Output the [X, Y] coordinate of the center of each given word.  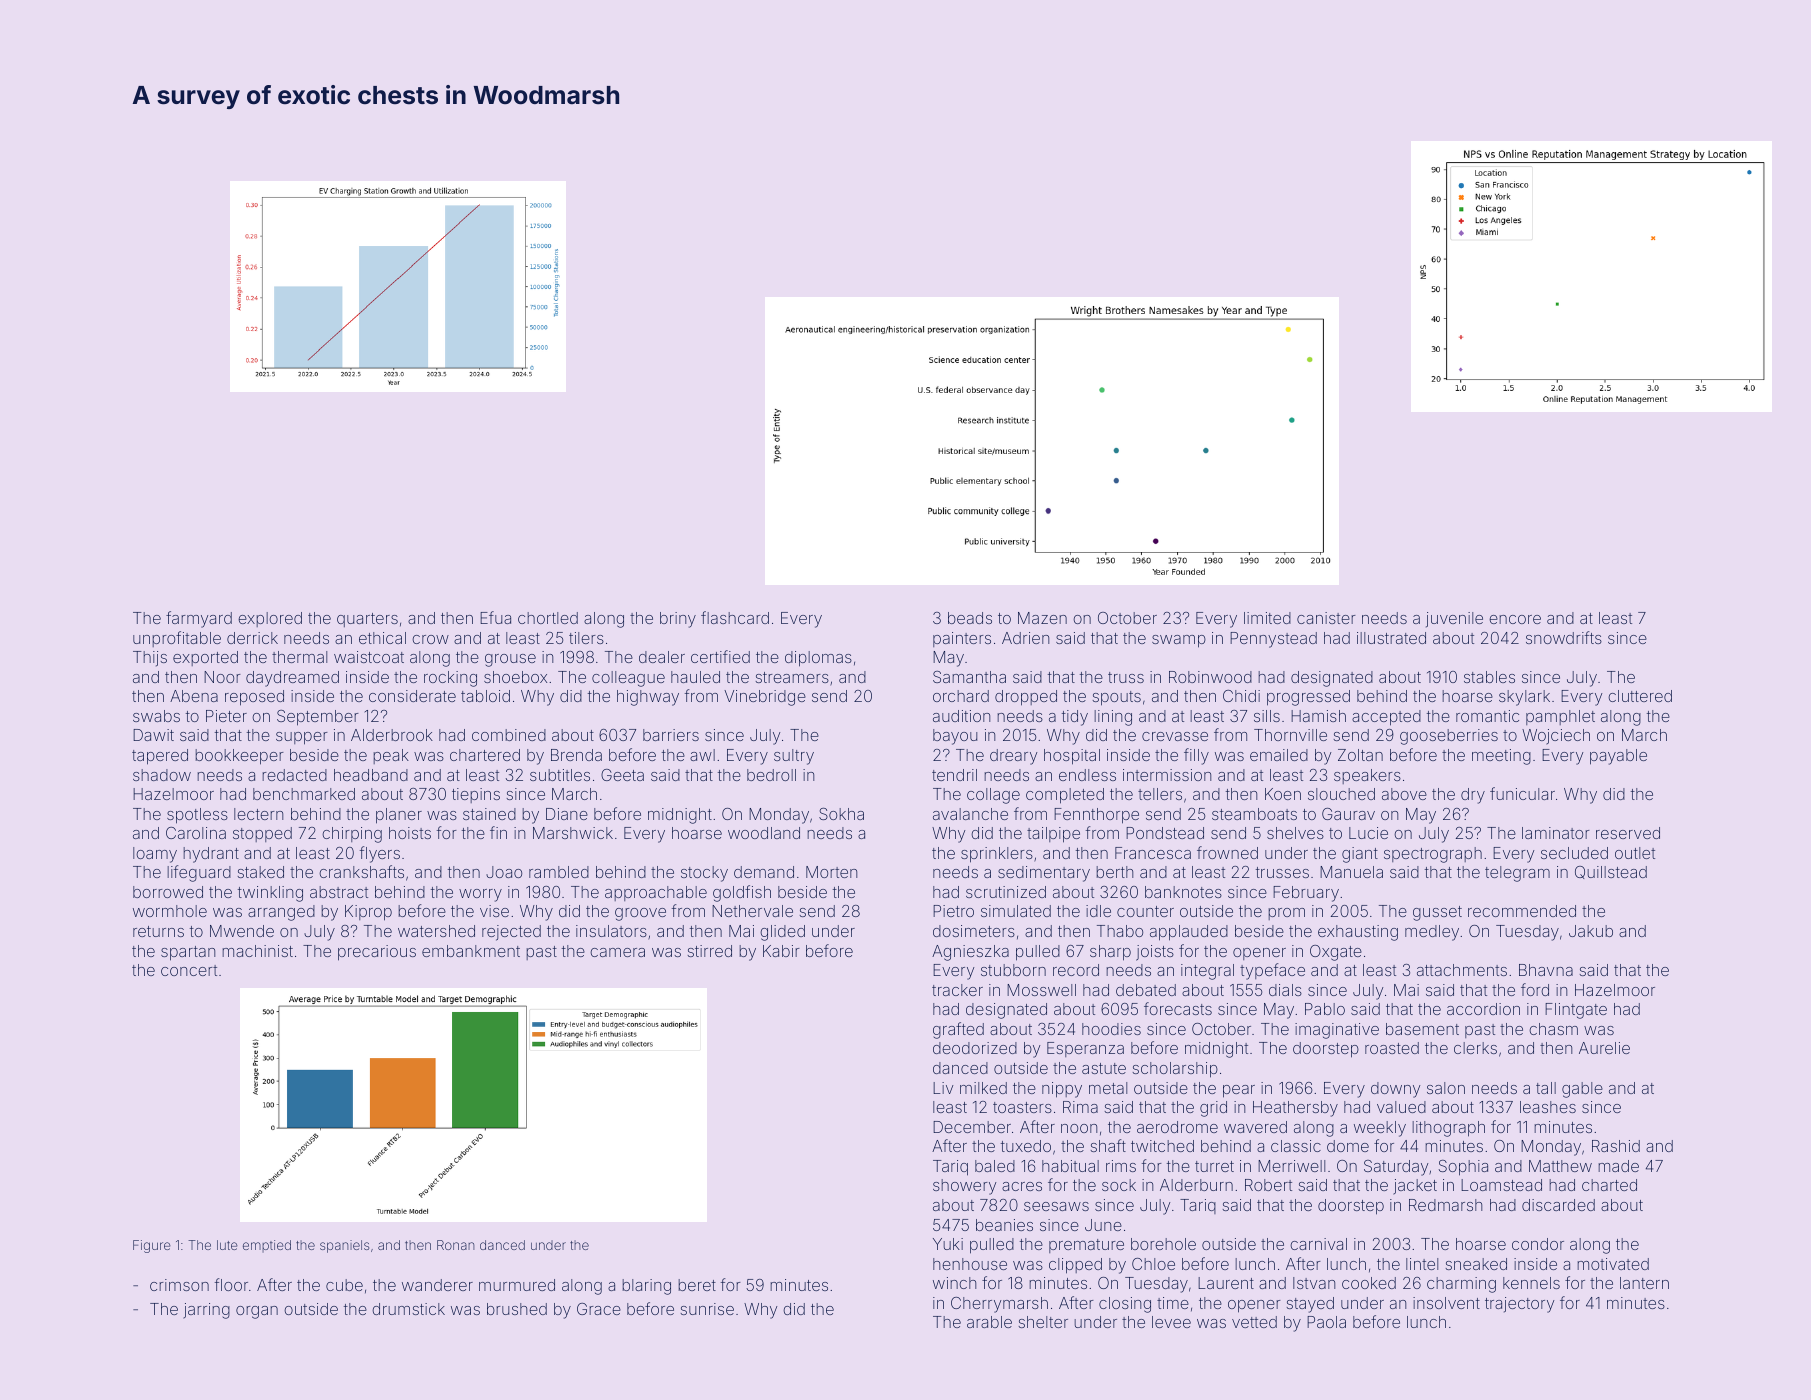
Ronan [456, 1245]
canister [1326, 618]
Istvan [1314, 1283]
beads [970, 618]
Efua [495, 617]
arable [989, 1322]
